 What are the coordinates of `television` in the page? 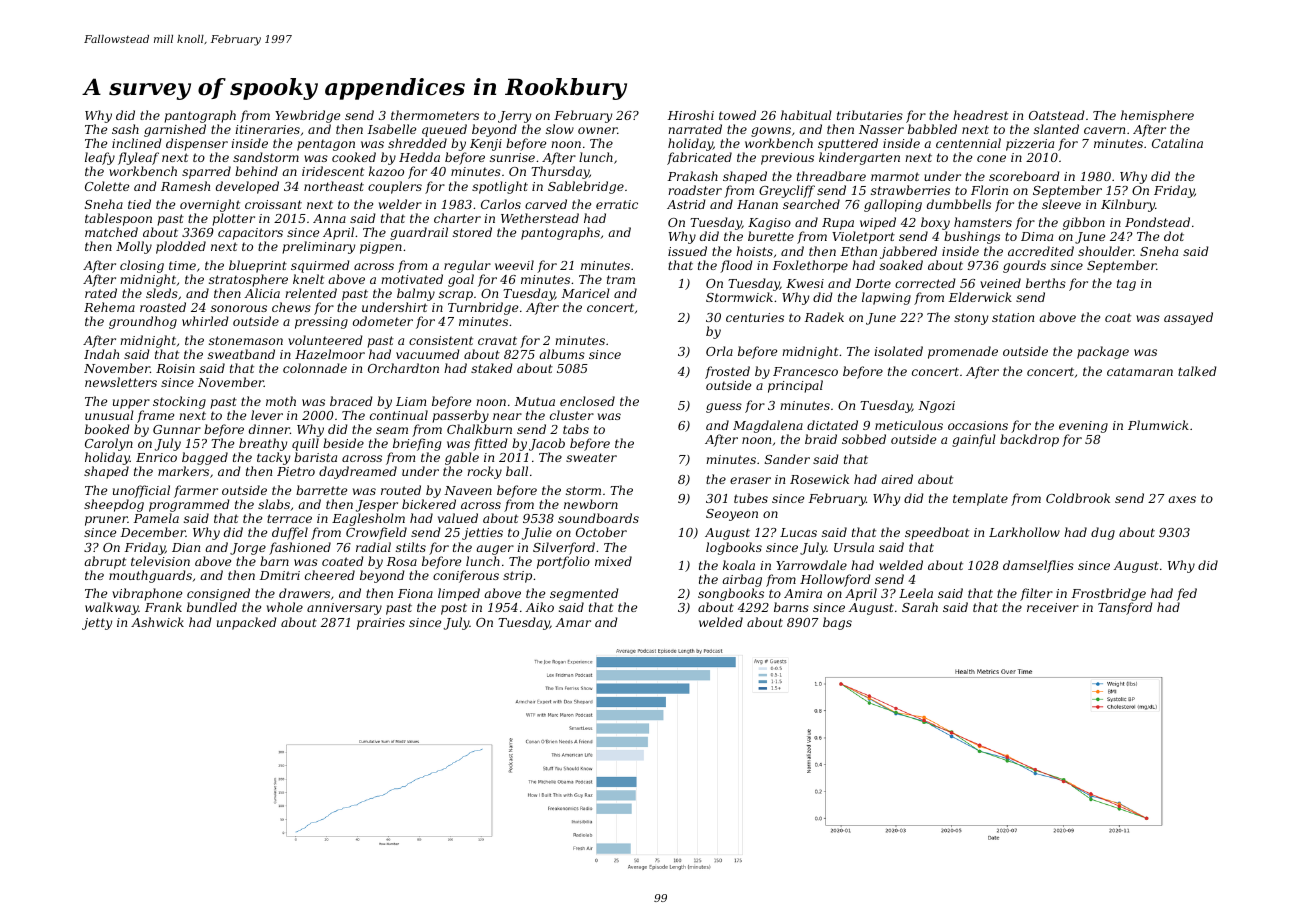 It's located at (160, 561).
